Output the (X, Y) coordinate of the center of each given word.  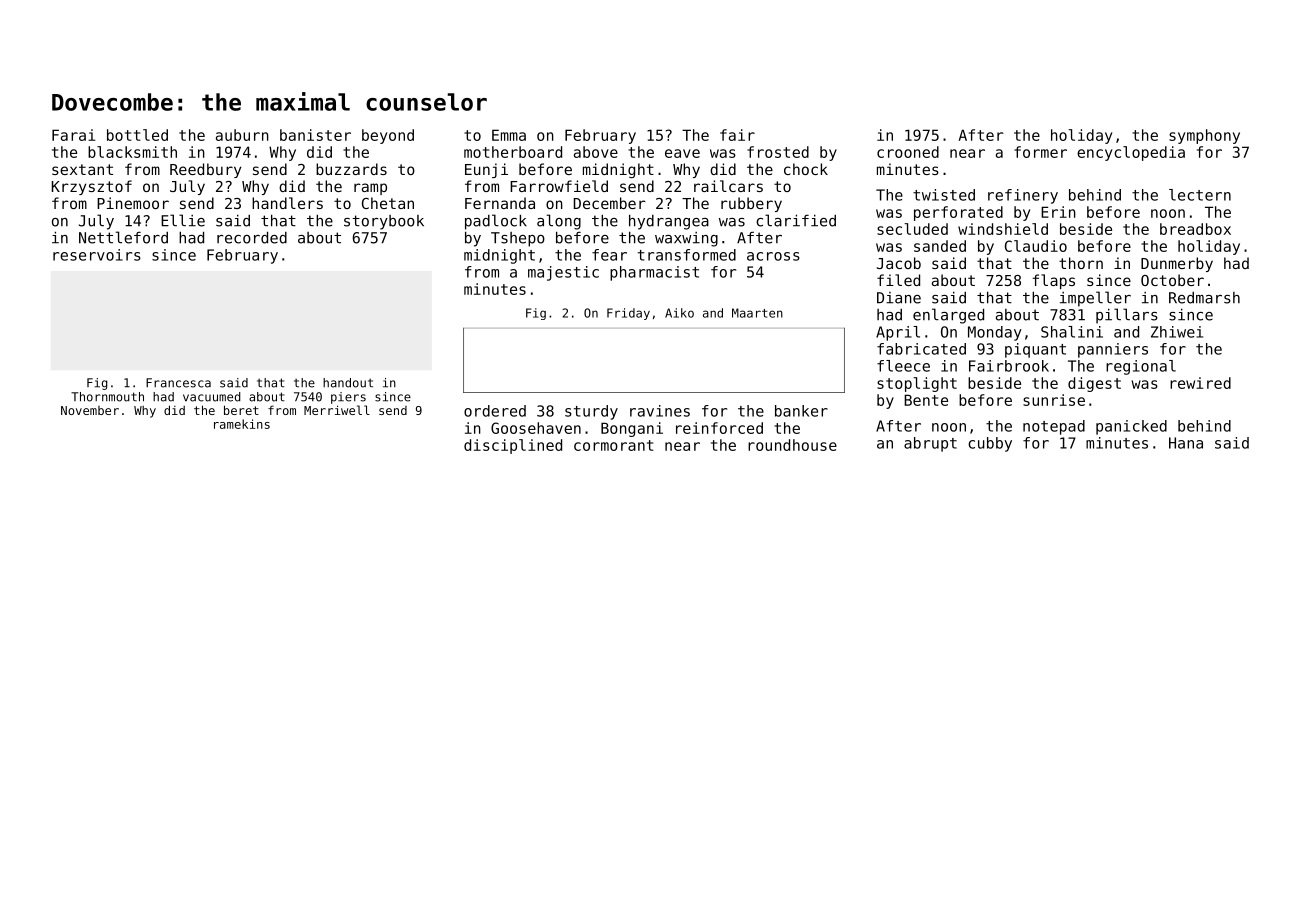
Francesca (178, 383)
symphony (1204, 136)
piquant (1035, 350)
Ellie (183, 220)
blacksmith (132, 152)
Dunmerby (1177, 264)
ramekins (242, 424)
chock (806, 169)
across (773, 256)
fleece (903, 366)
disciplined (513, 446)
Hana (1186, 443)
